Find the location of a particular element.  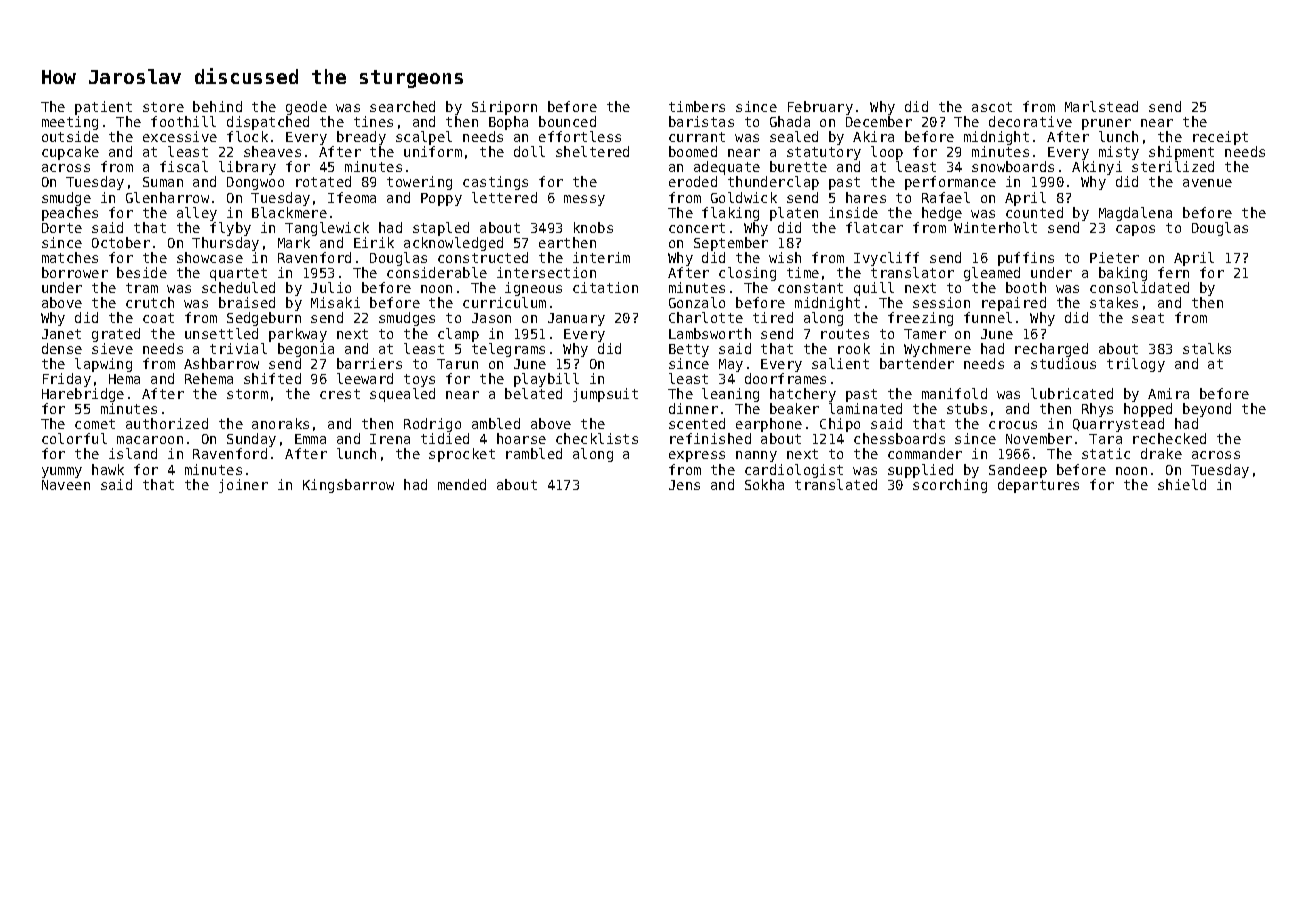

yummy is located at coordinates (62, 472).
